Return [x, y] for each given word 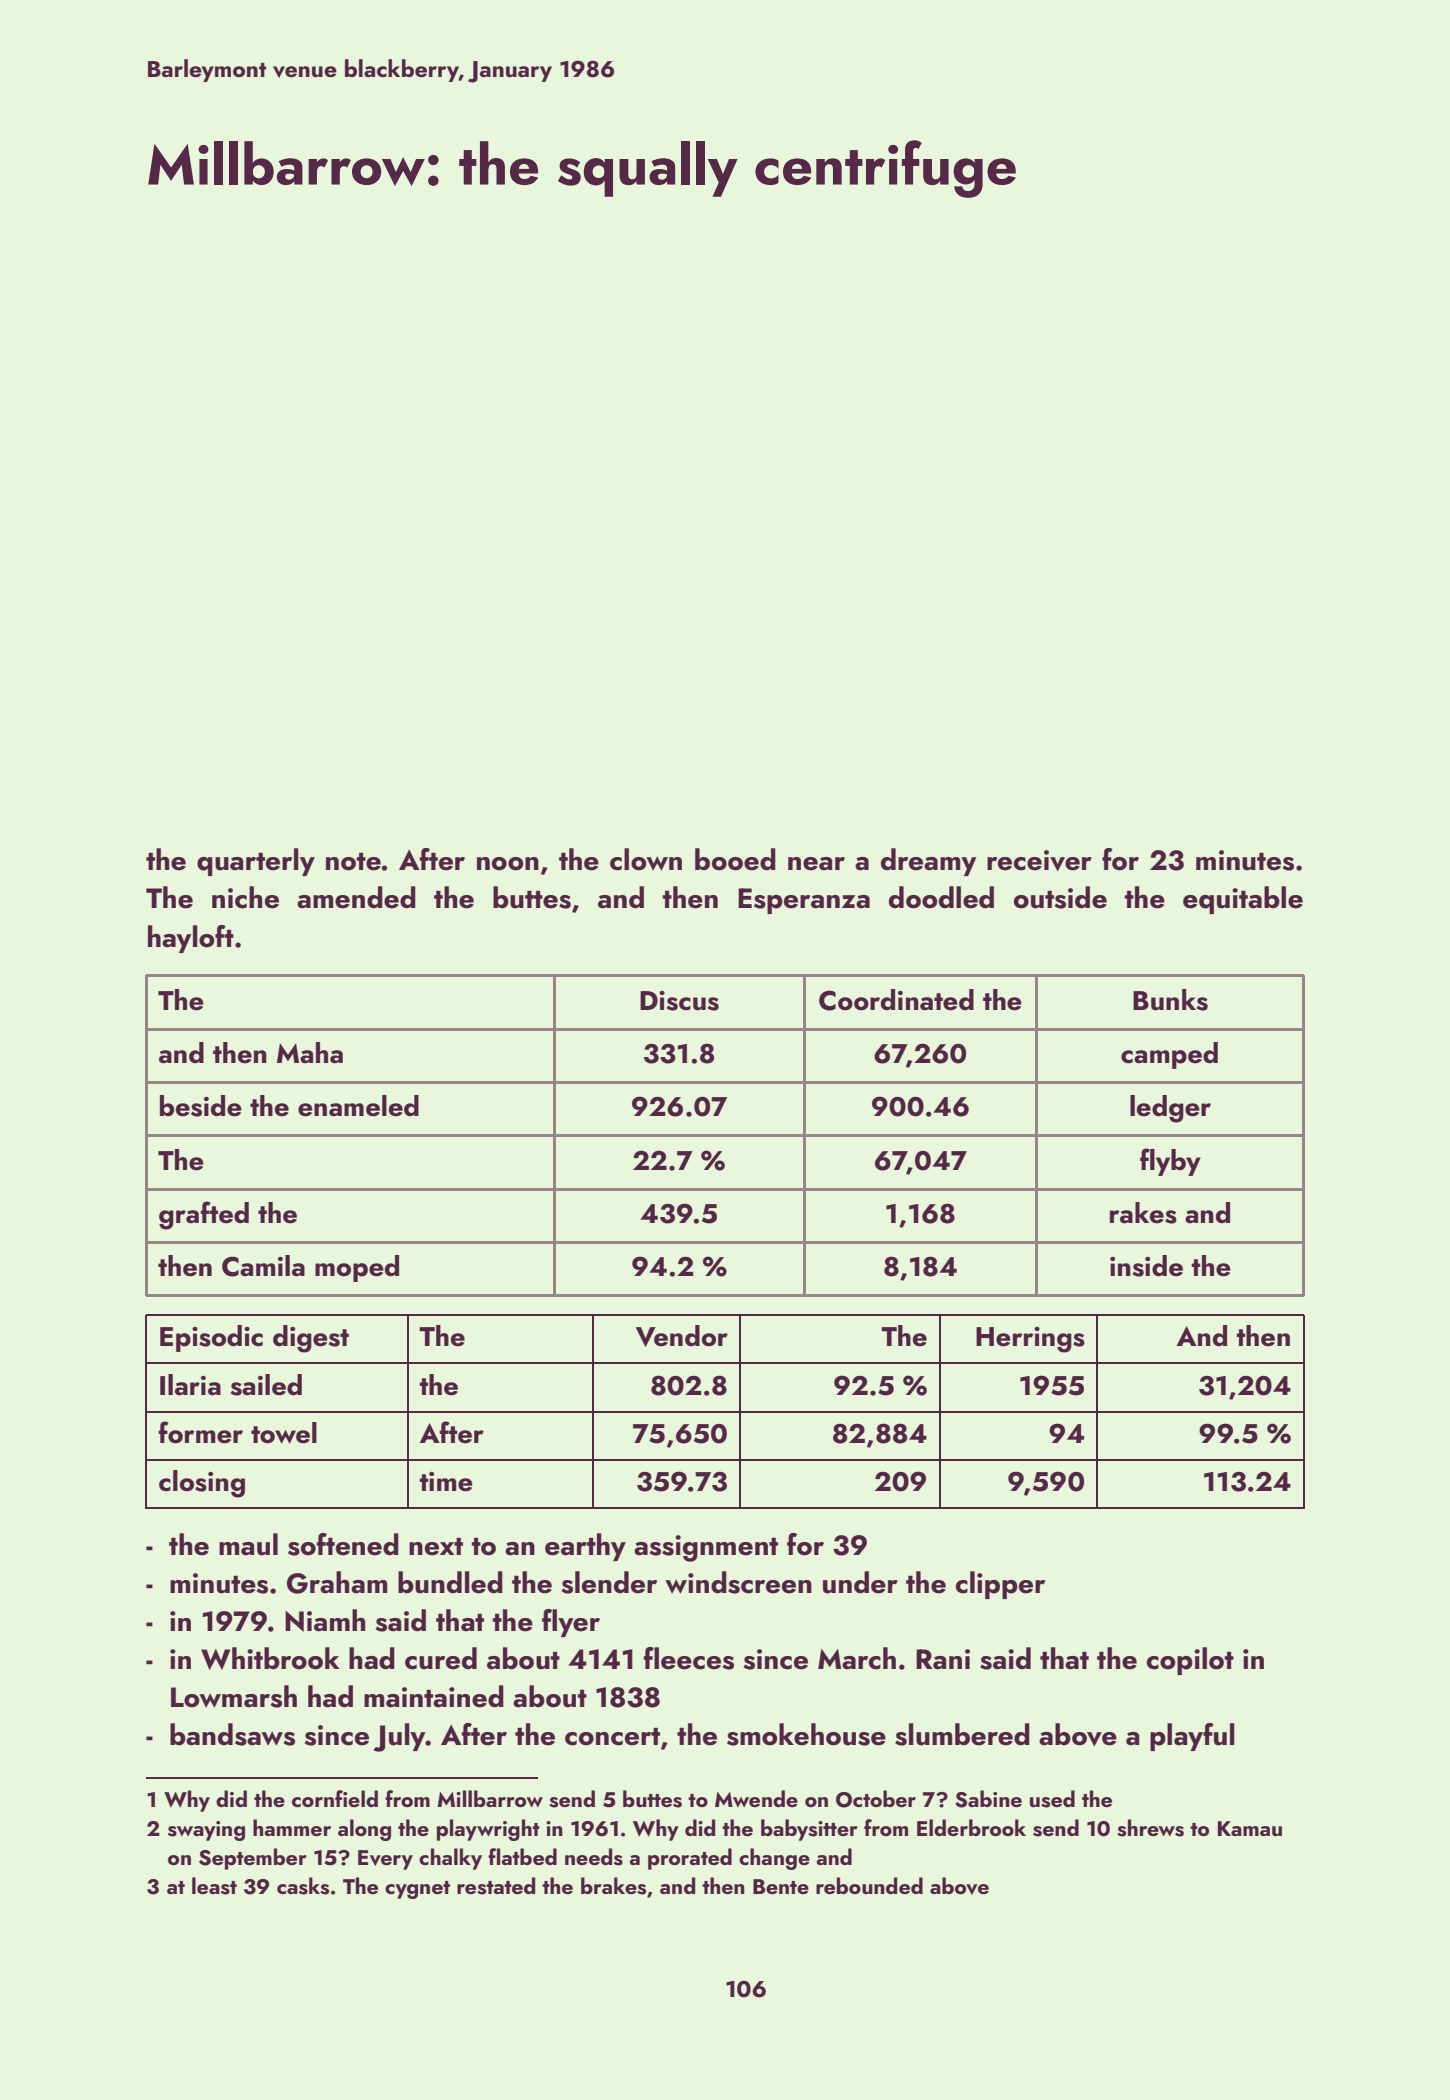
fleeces [688, 1658]
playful [1192, 1737]
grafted [204, 1215]
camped [1169, 1055]
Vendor [682, 1336]
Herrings [1030, 1340]
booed [735, 859]
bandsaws [232, 1734]
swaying [206, 1831]
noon [508, 864]
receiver [1039, 860]
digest [311, 1339]
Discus [679, 1001]
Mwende [756, 1798]
